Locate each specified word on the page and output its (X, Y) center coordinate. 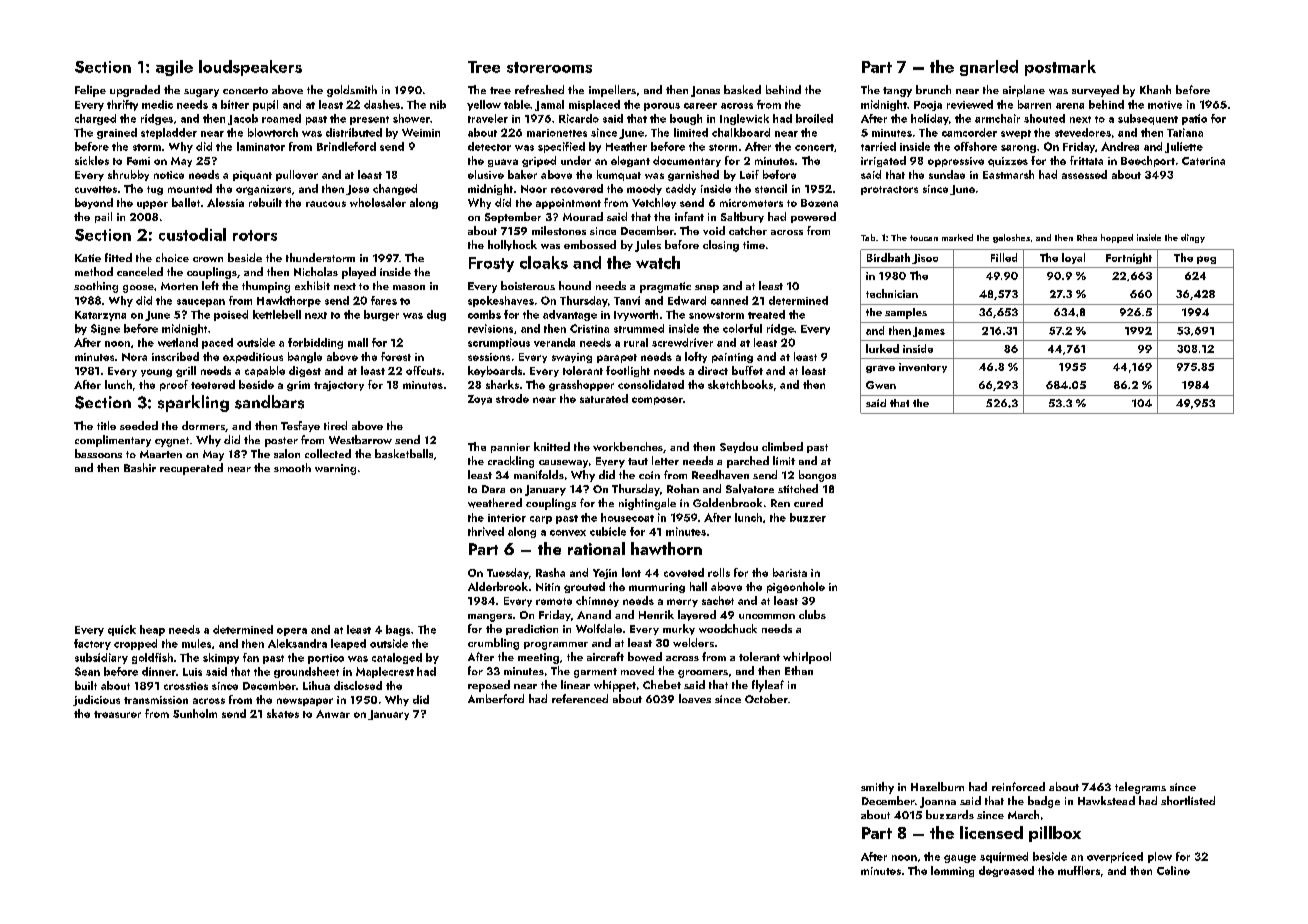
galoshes (1011, 238)
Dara (493, 489)
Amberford (496, 698)
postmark (1060, 68)
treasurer (117, 714)
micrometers (751, 203)
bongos (817, 476)
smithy (877, 788)
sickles (92, 160)
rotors (255, 235)
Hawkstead (1106, 800)
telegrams (1140, 788)
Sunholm (195, 713)
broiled (814, 118)
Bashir (140, 467)
